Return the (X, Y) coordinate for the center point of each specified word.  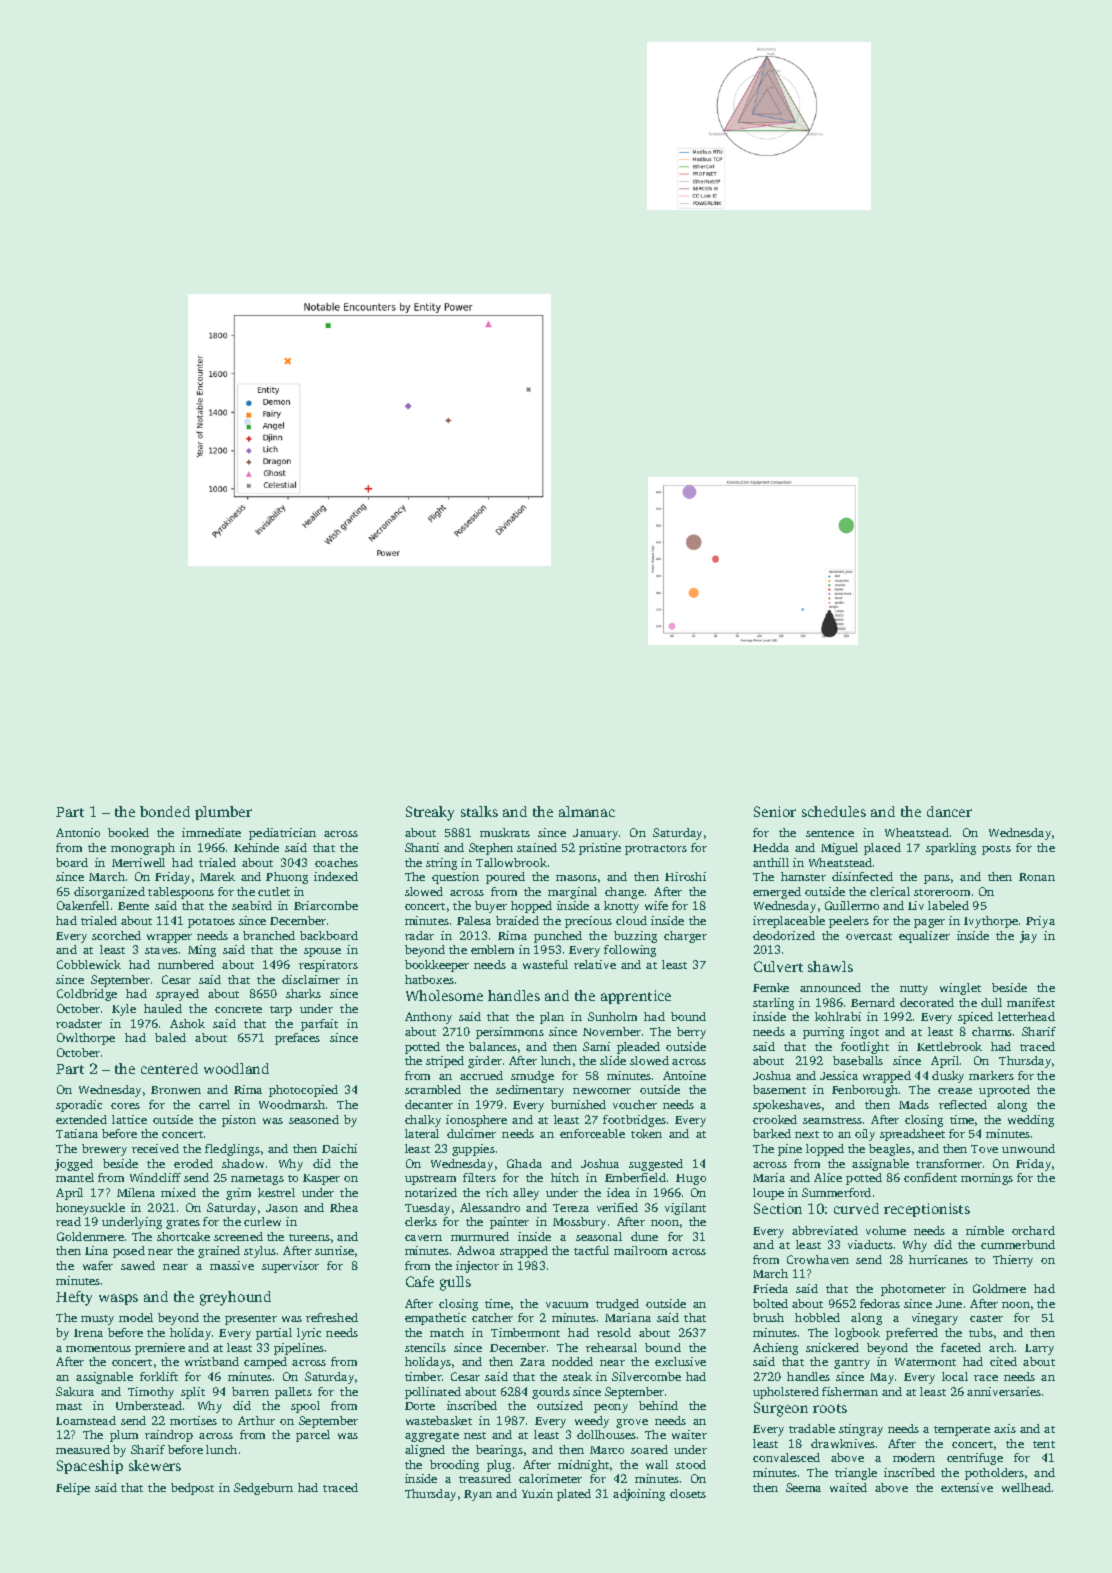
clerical (890, 891)
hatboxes (429, 979)
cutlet (274, 891)
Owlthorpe (86, 1039)
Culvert (778, 966)
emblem (492, 949)
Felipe (73, 1489)
